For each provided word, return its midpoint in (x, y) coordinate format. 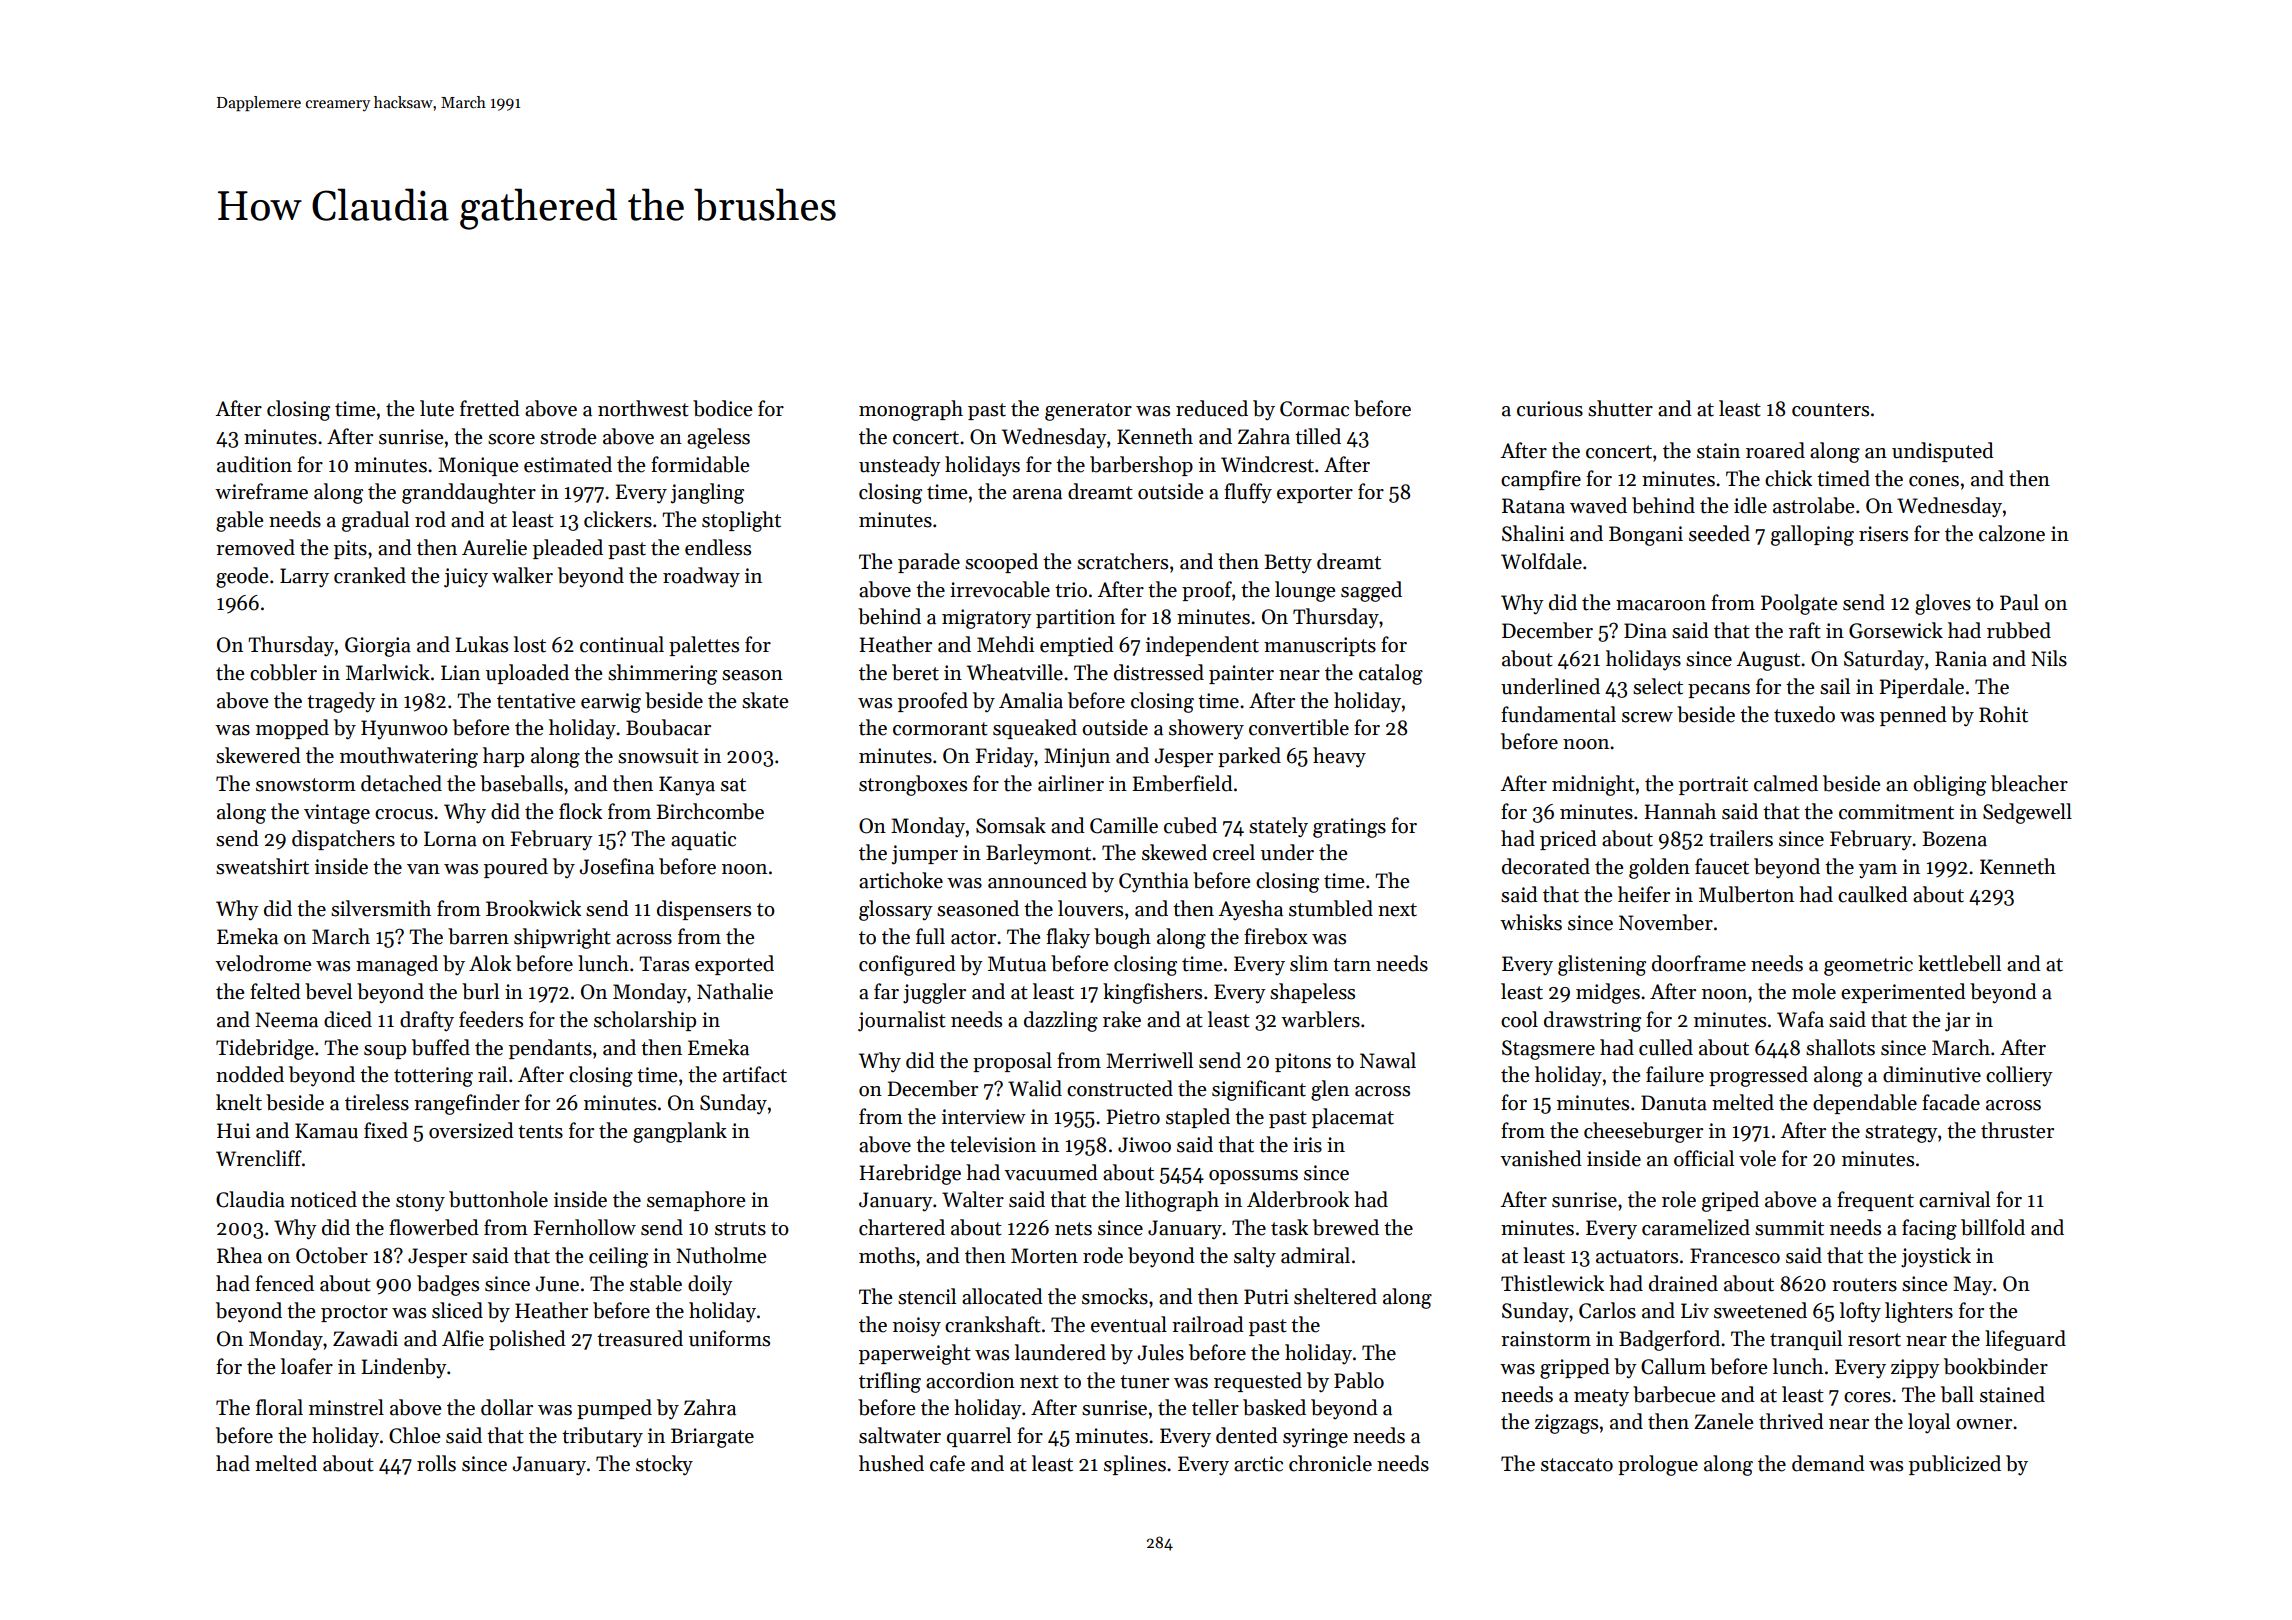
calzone (2012, 533)
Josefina (616, 866)
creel (1234, 852)
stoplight (741, 521)
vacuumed (1051, 1172)
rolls (436, 1463)
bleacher (2029, 783)
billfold (1993, 1227)
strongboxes (913, 785)
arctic (1258, 1464)
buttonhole (498, 1199)
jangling (707, 493)
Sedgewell (2027, 813)
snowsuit (658, 756)
